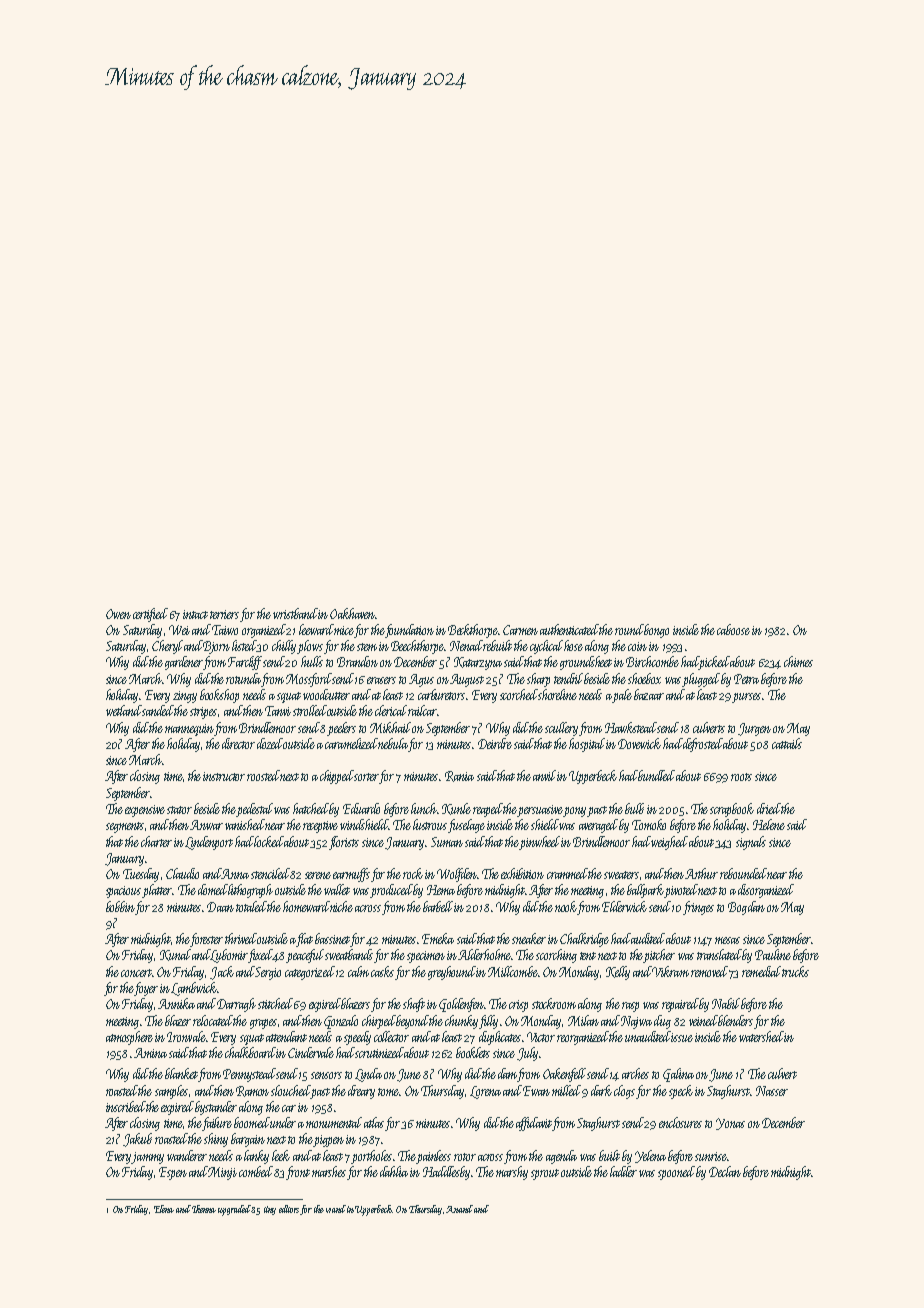 The height and width of the screenshot is (1308, 924). What do you see at coordinates (123, 892) in the screenshot?
I see `spacious` at bounding box center [123, 892].
